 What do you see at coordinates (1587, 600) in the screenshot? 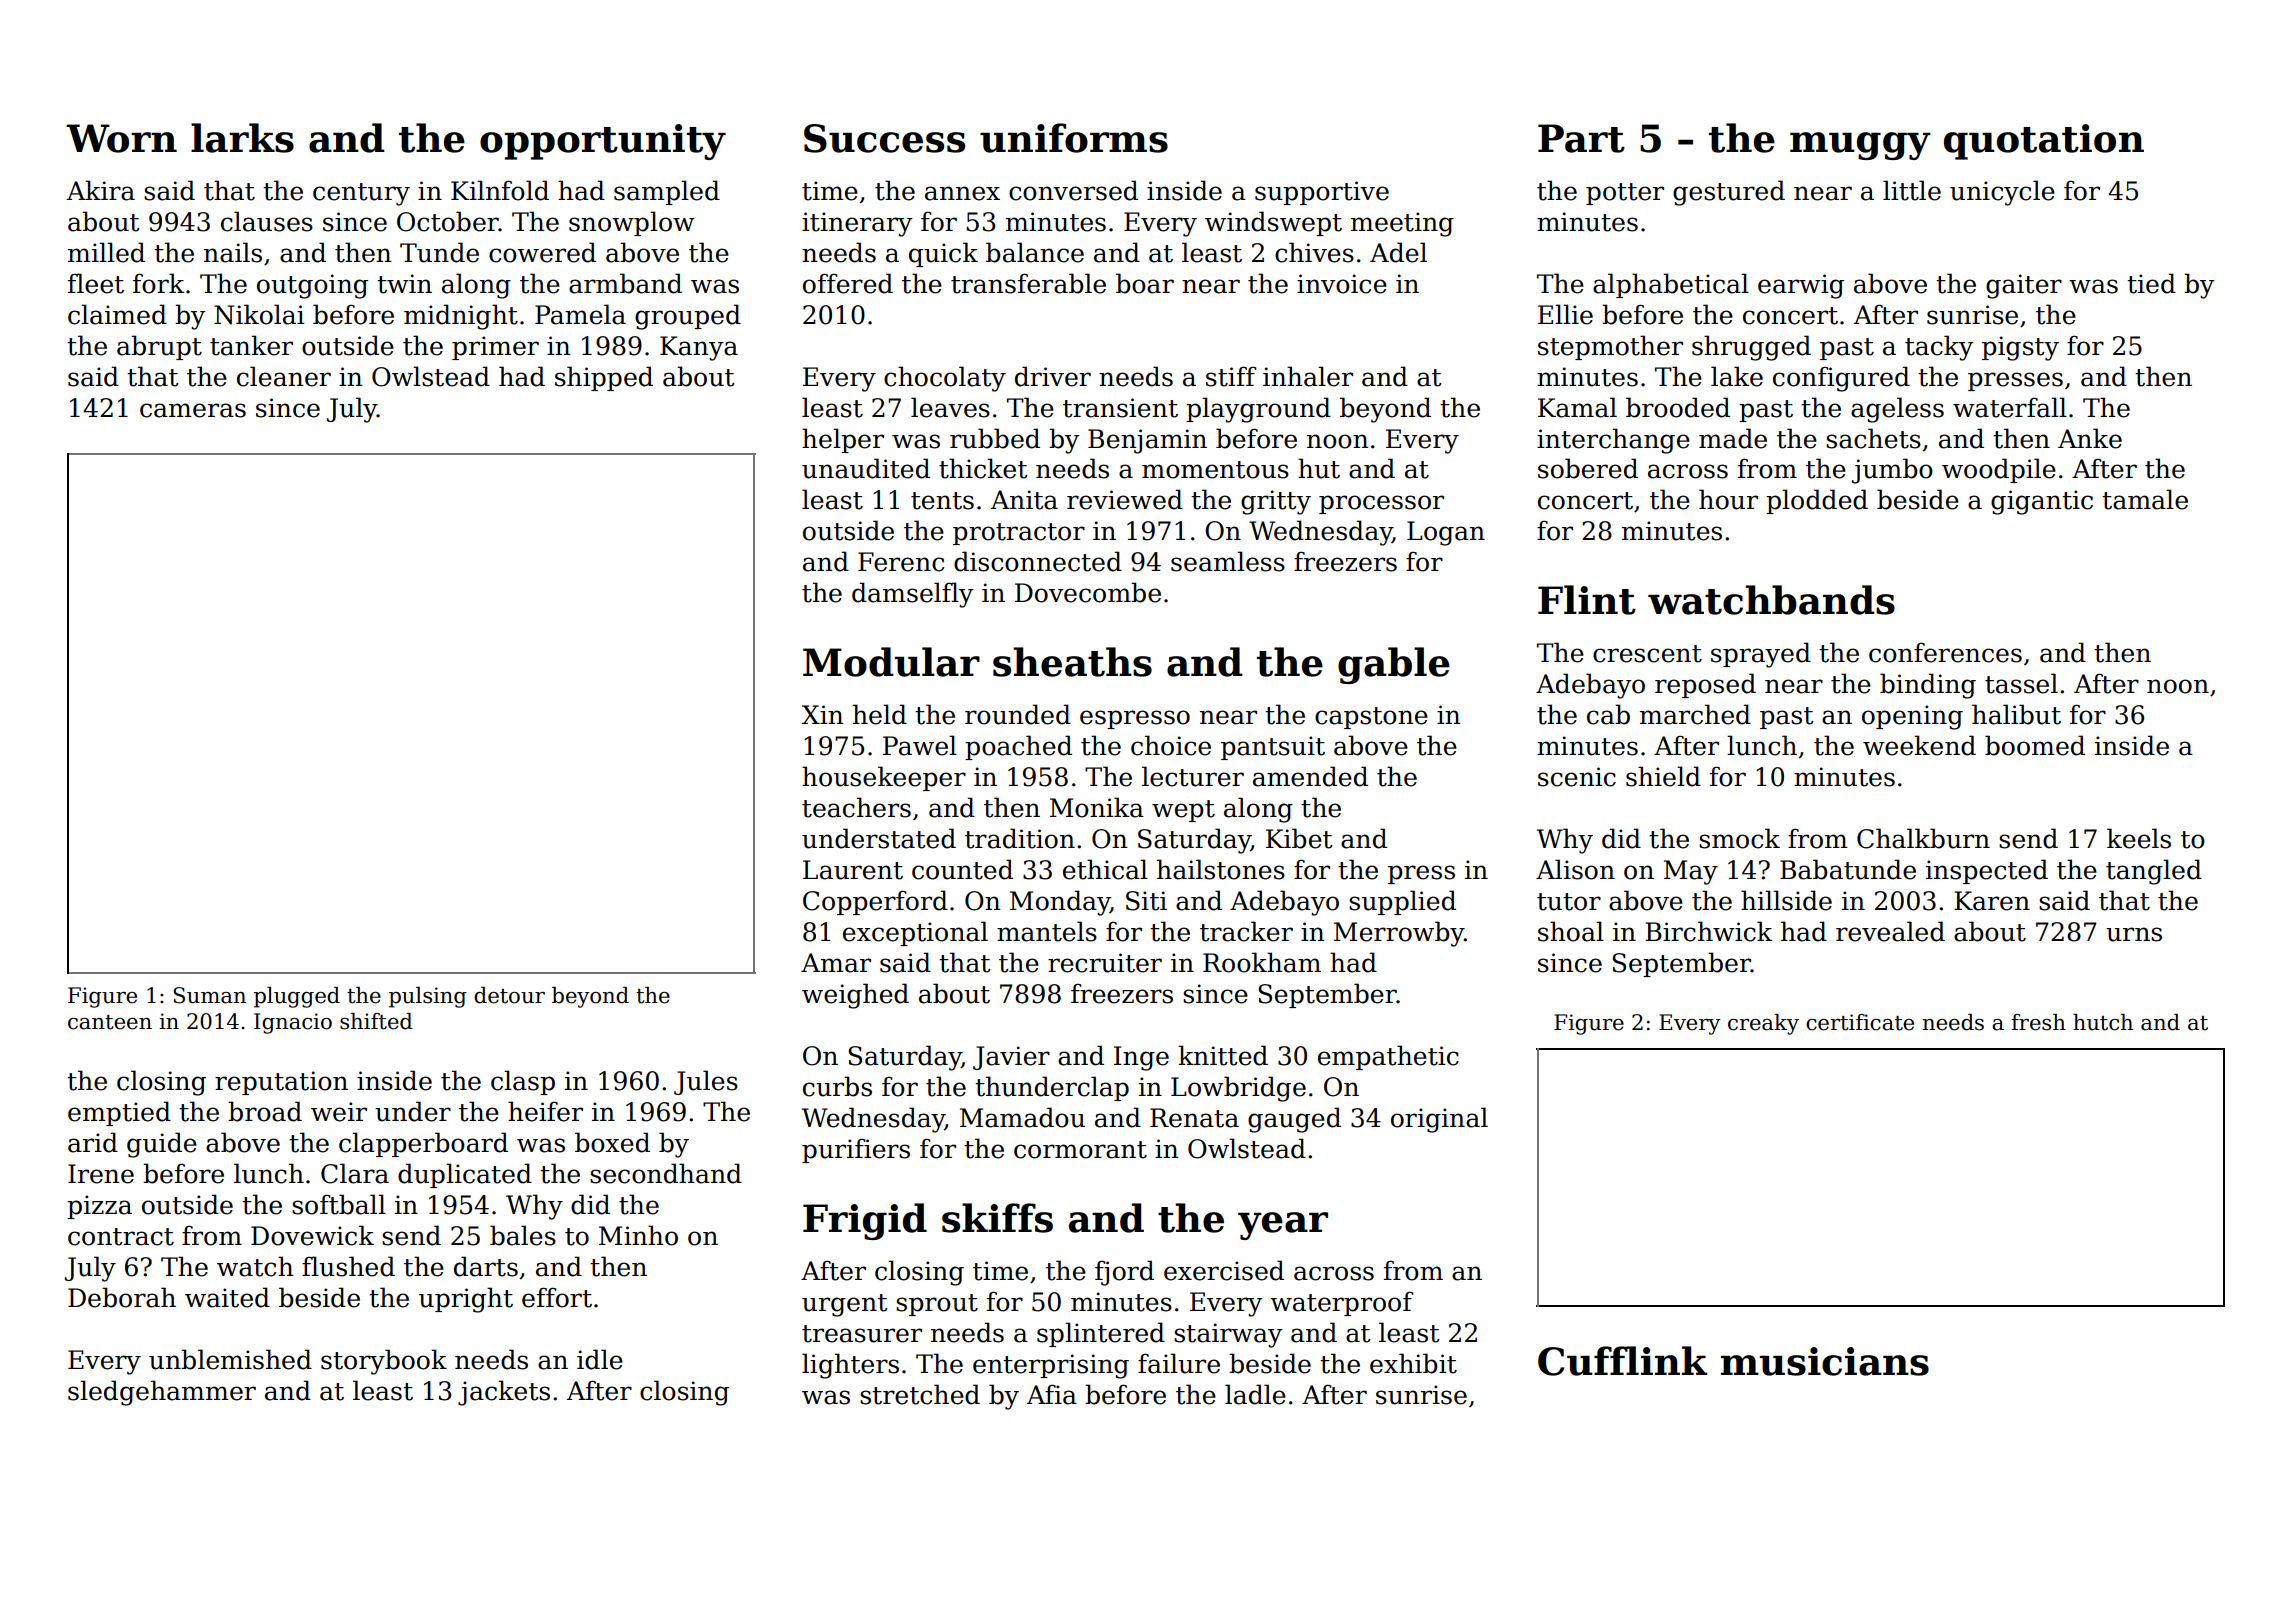
I see `Flint` at bounding box center [1587, 600].
